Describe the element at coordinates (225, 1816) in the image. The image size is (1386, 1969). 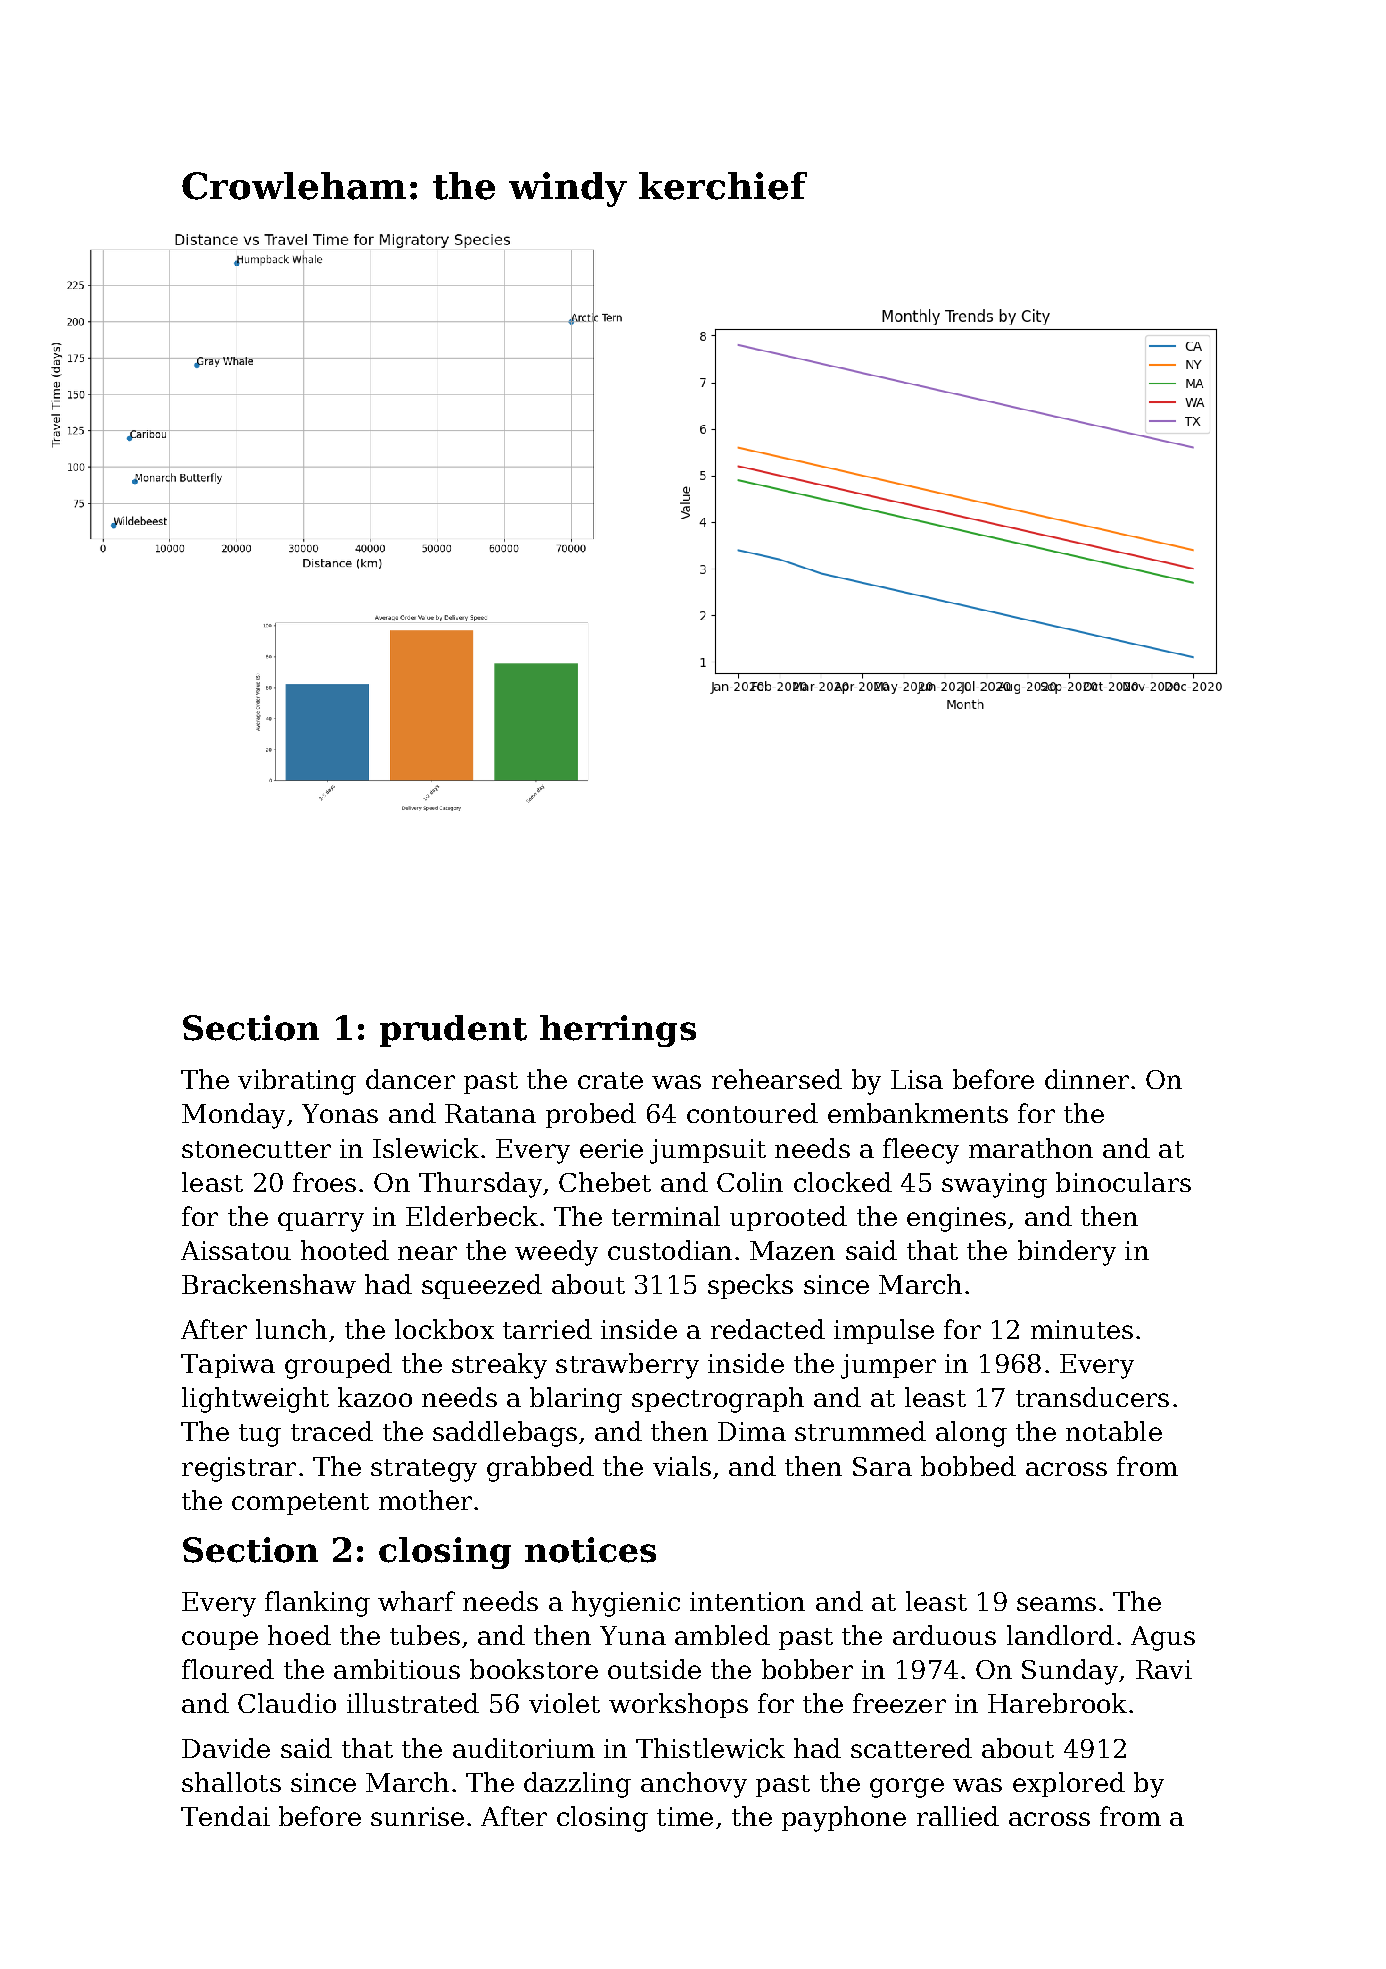
I see `Tendai` at that location.
